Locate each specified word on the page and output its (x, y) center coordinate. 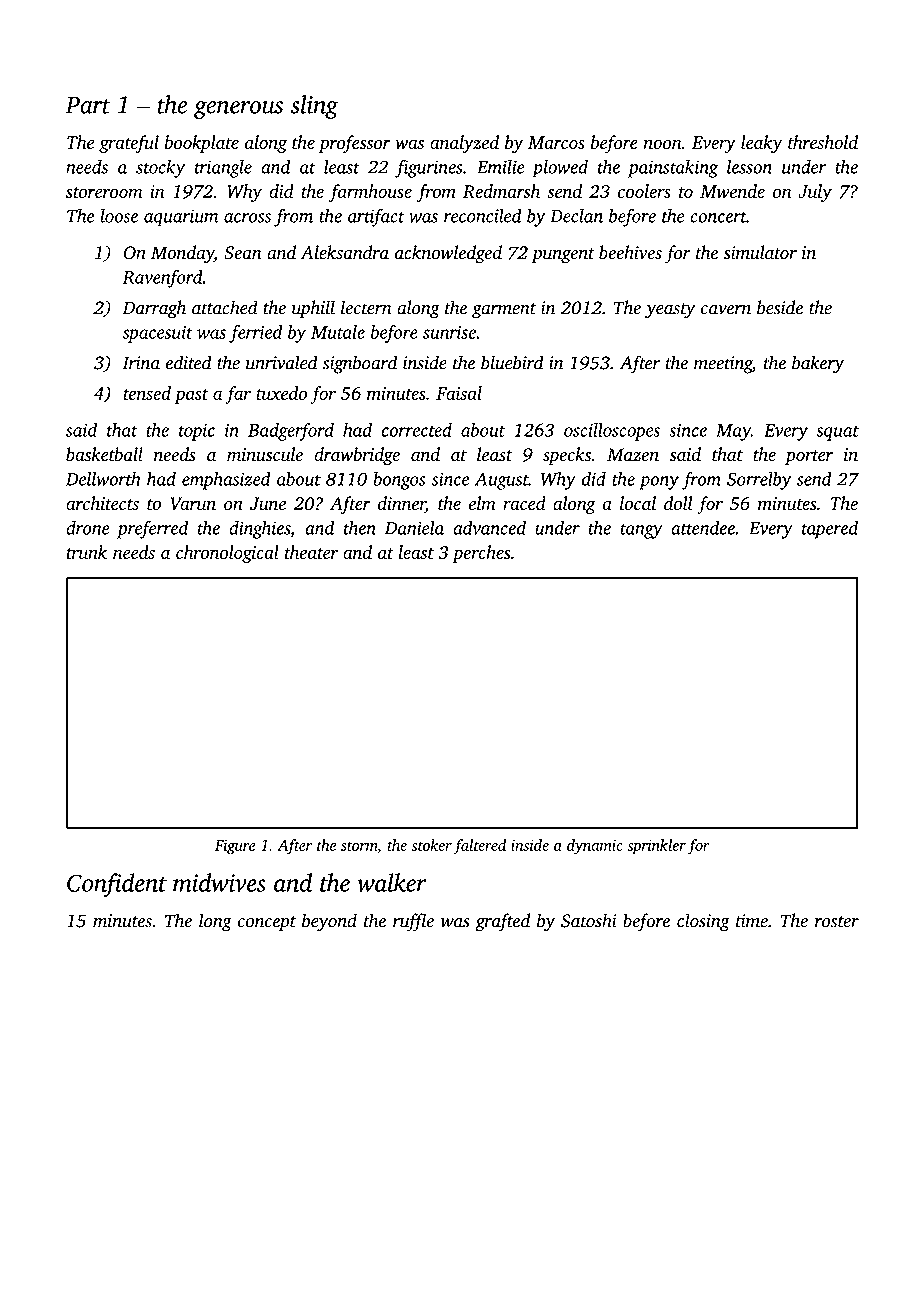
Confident (117, 885)
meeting (723, 365)
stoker (431, 845)
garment (504, 311)
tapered (830, 530)
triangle (223, 169)
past (191, 396)
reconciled (483, 215)
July (815, 193)
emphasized (226, 481)
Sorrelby (759, 481)
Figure (235, 847)
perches (481, 554)
